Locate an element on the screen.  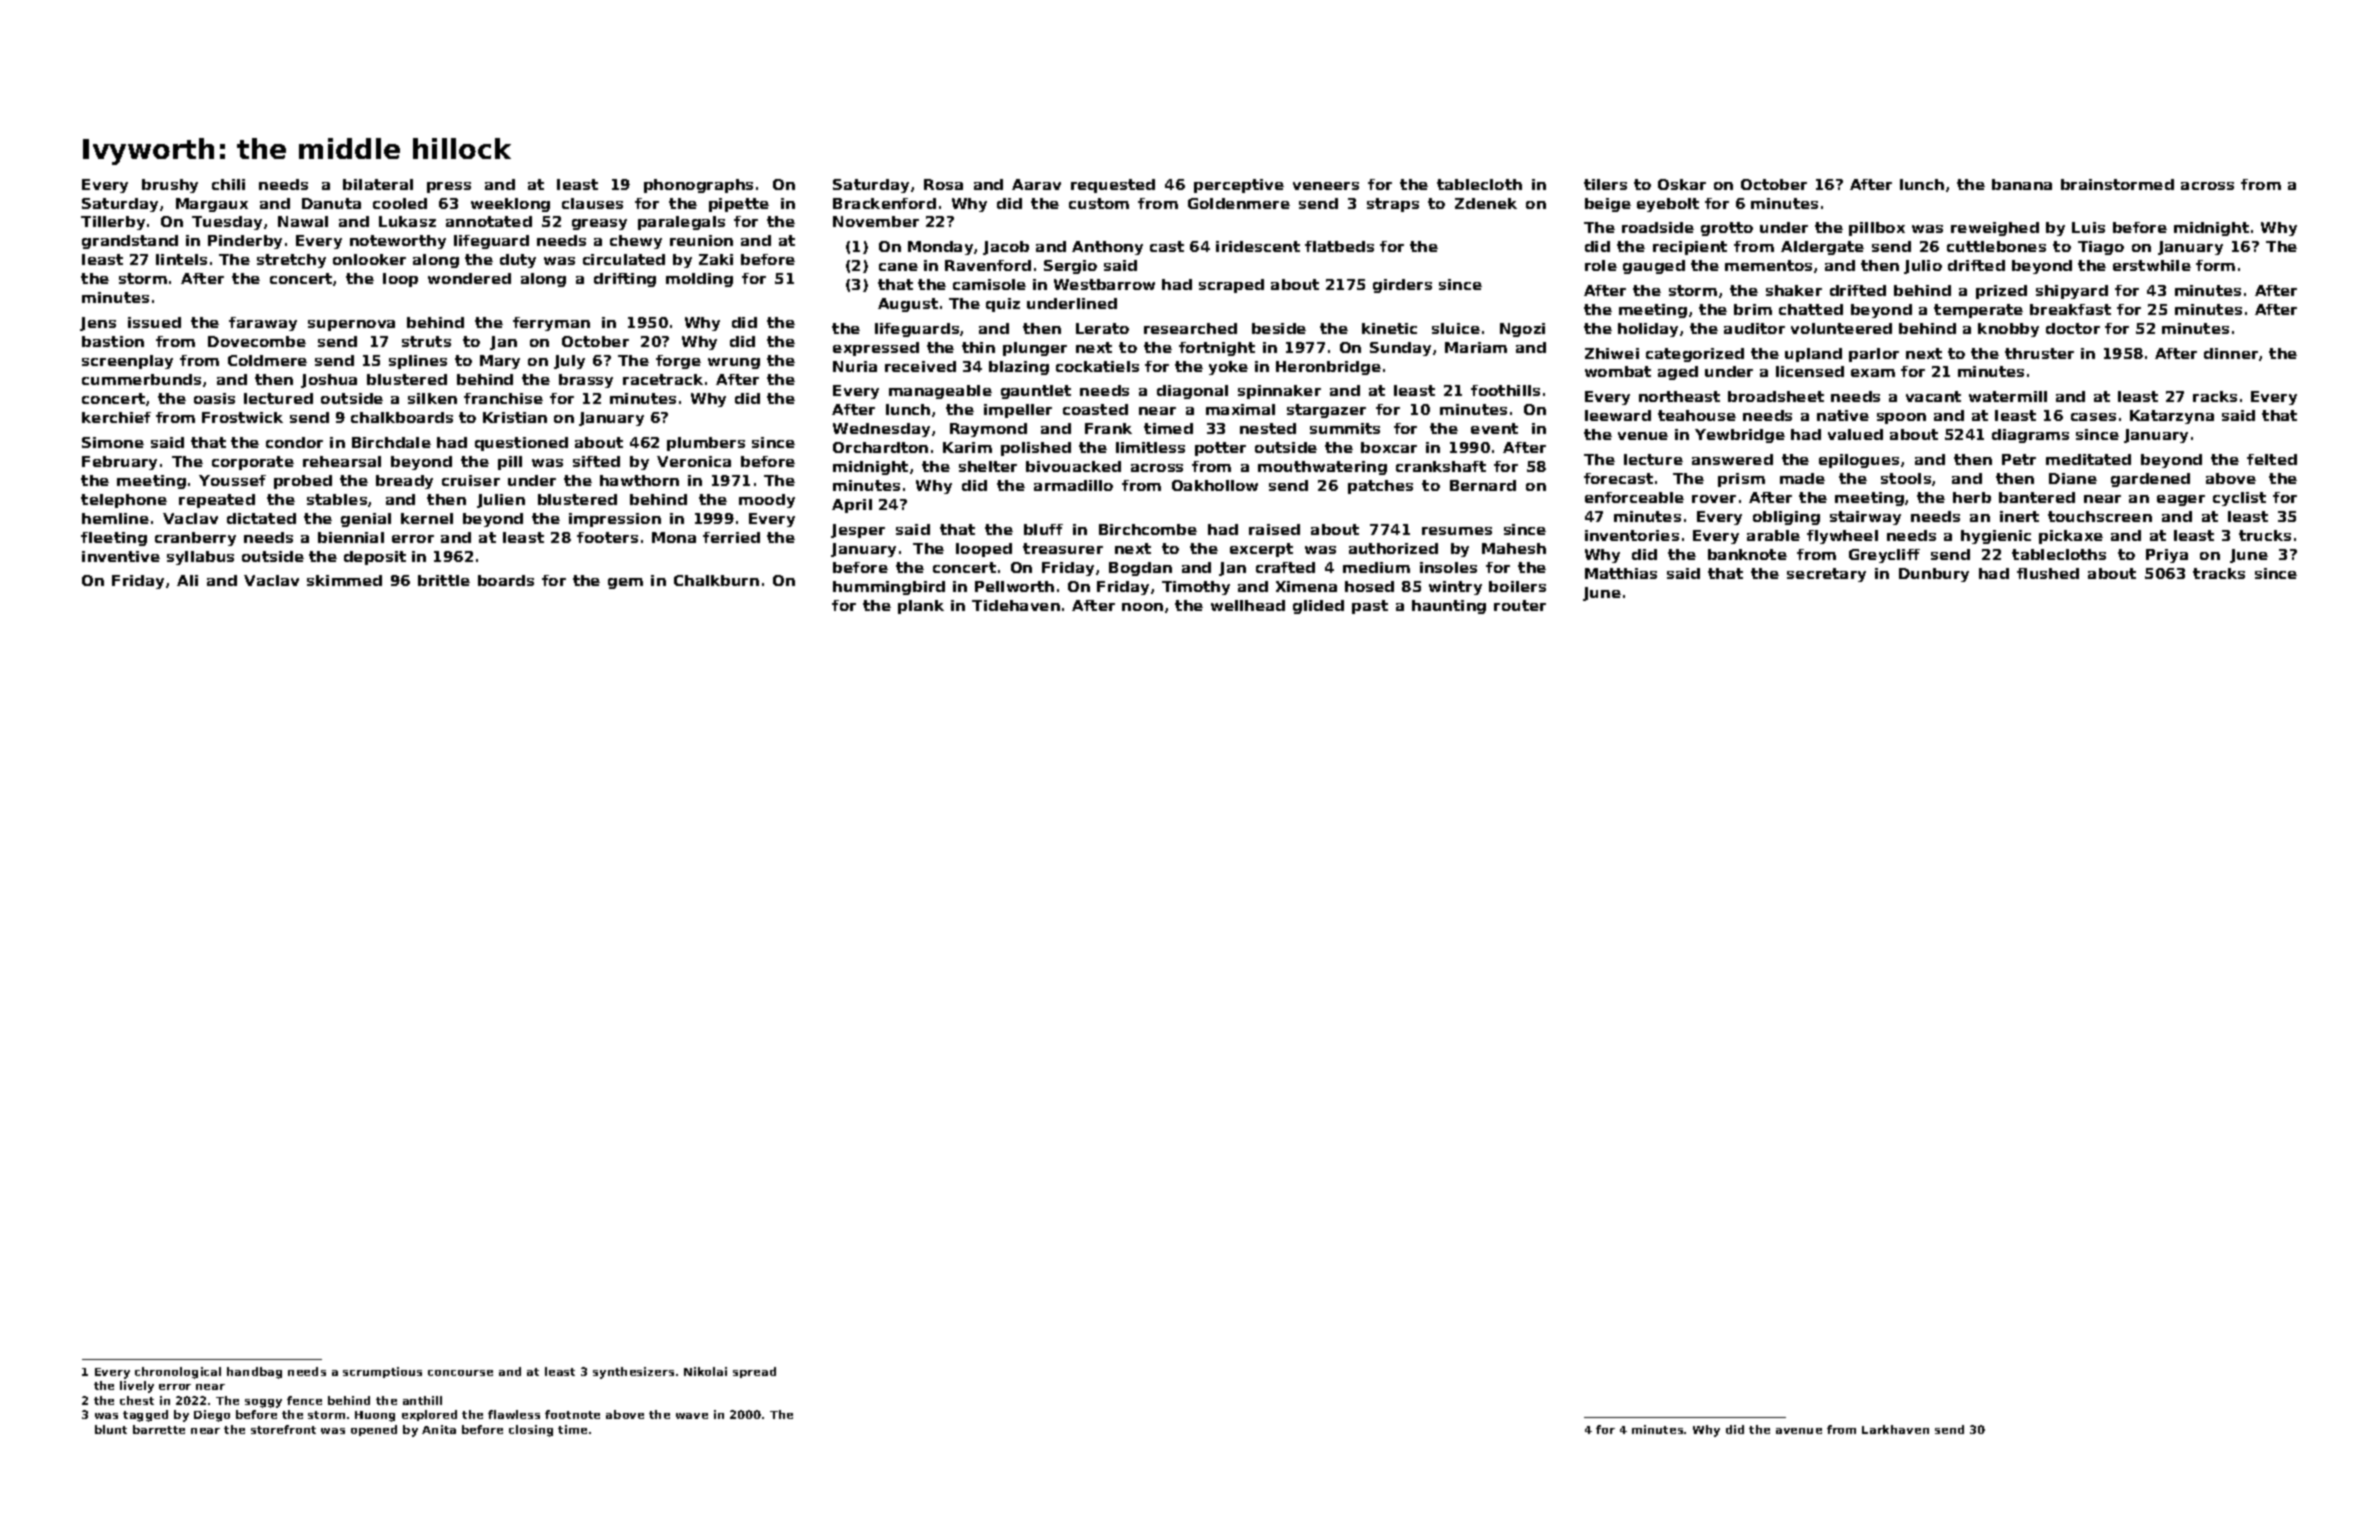
plank is located at coordinates (921, 607).
